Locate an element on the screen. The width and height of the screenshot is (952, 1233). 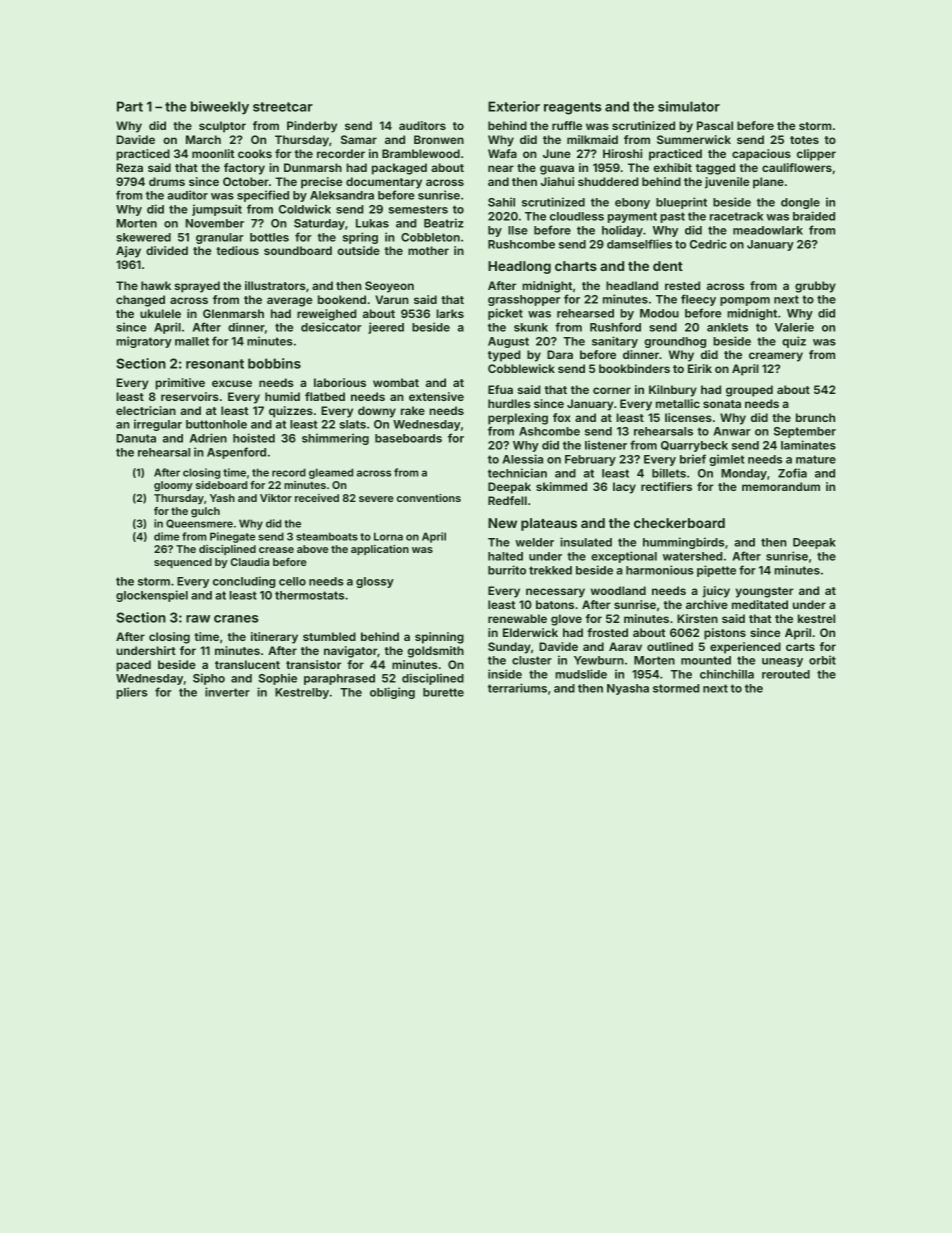
stumbled is located at coordinates (329, 636).
